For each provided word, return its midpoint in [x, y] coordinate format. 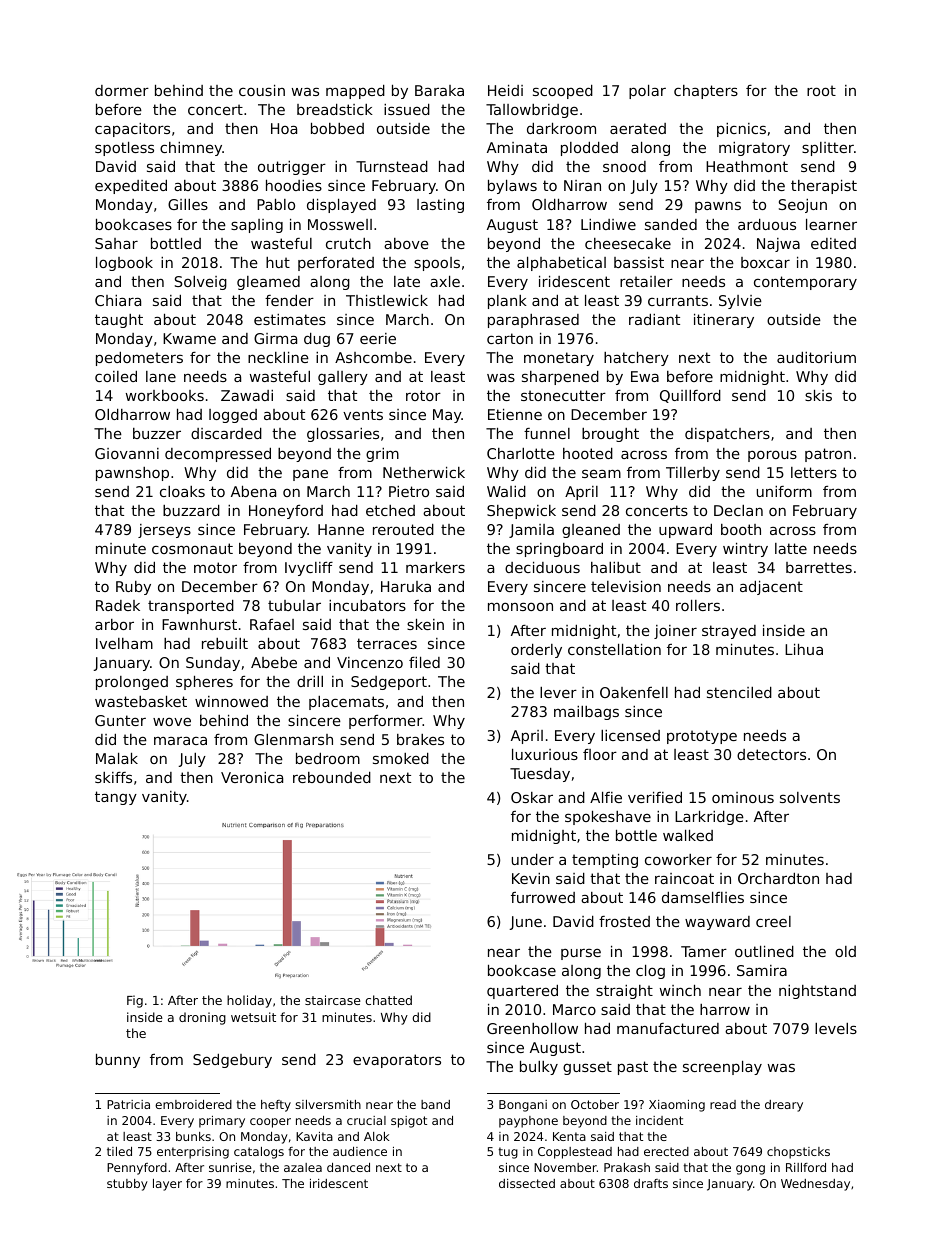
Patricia [128, 1104]
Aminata [517, 147]
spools [437, 264]
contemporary [805, 283]
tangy [116, 798]
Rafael [272, 624]
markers [435, 567]
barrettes [819, 567]
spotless [124, 149]
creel [773, 921]
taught [119, 321]
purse [581, 954]
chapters [706, 92]
